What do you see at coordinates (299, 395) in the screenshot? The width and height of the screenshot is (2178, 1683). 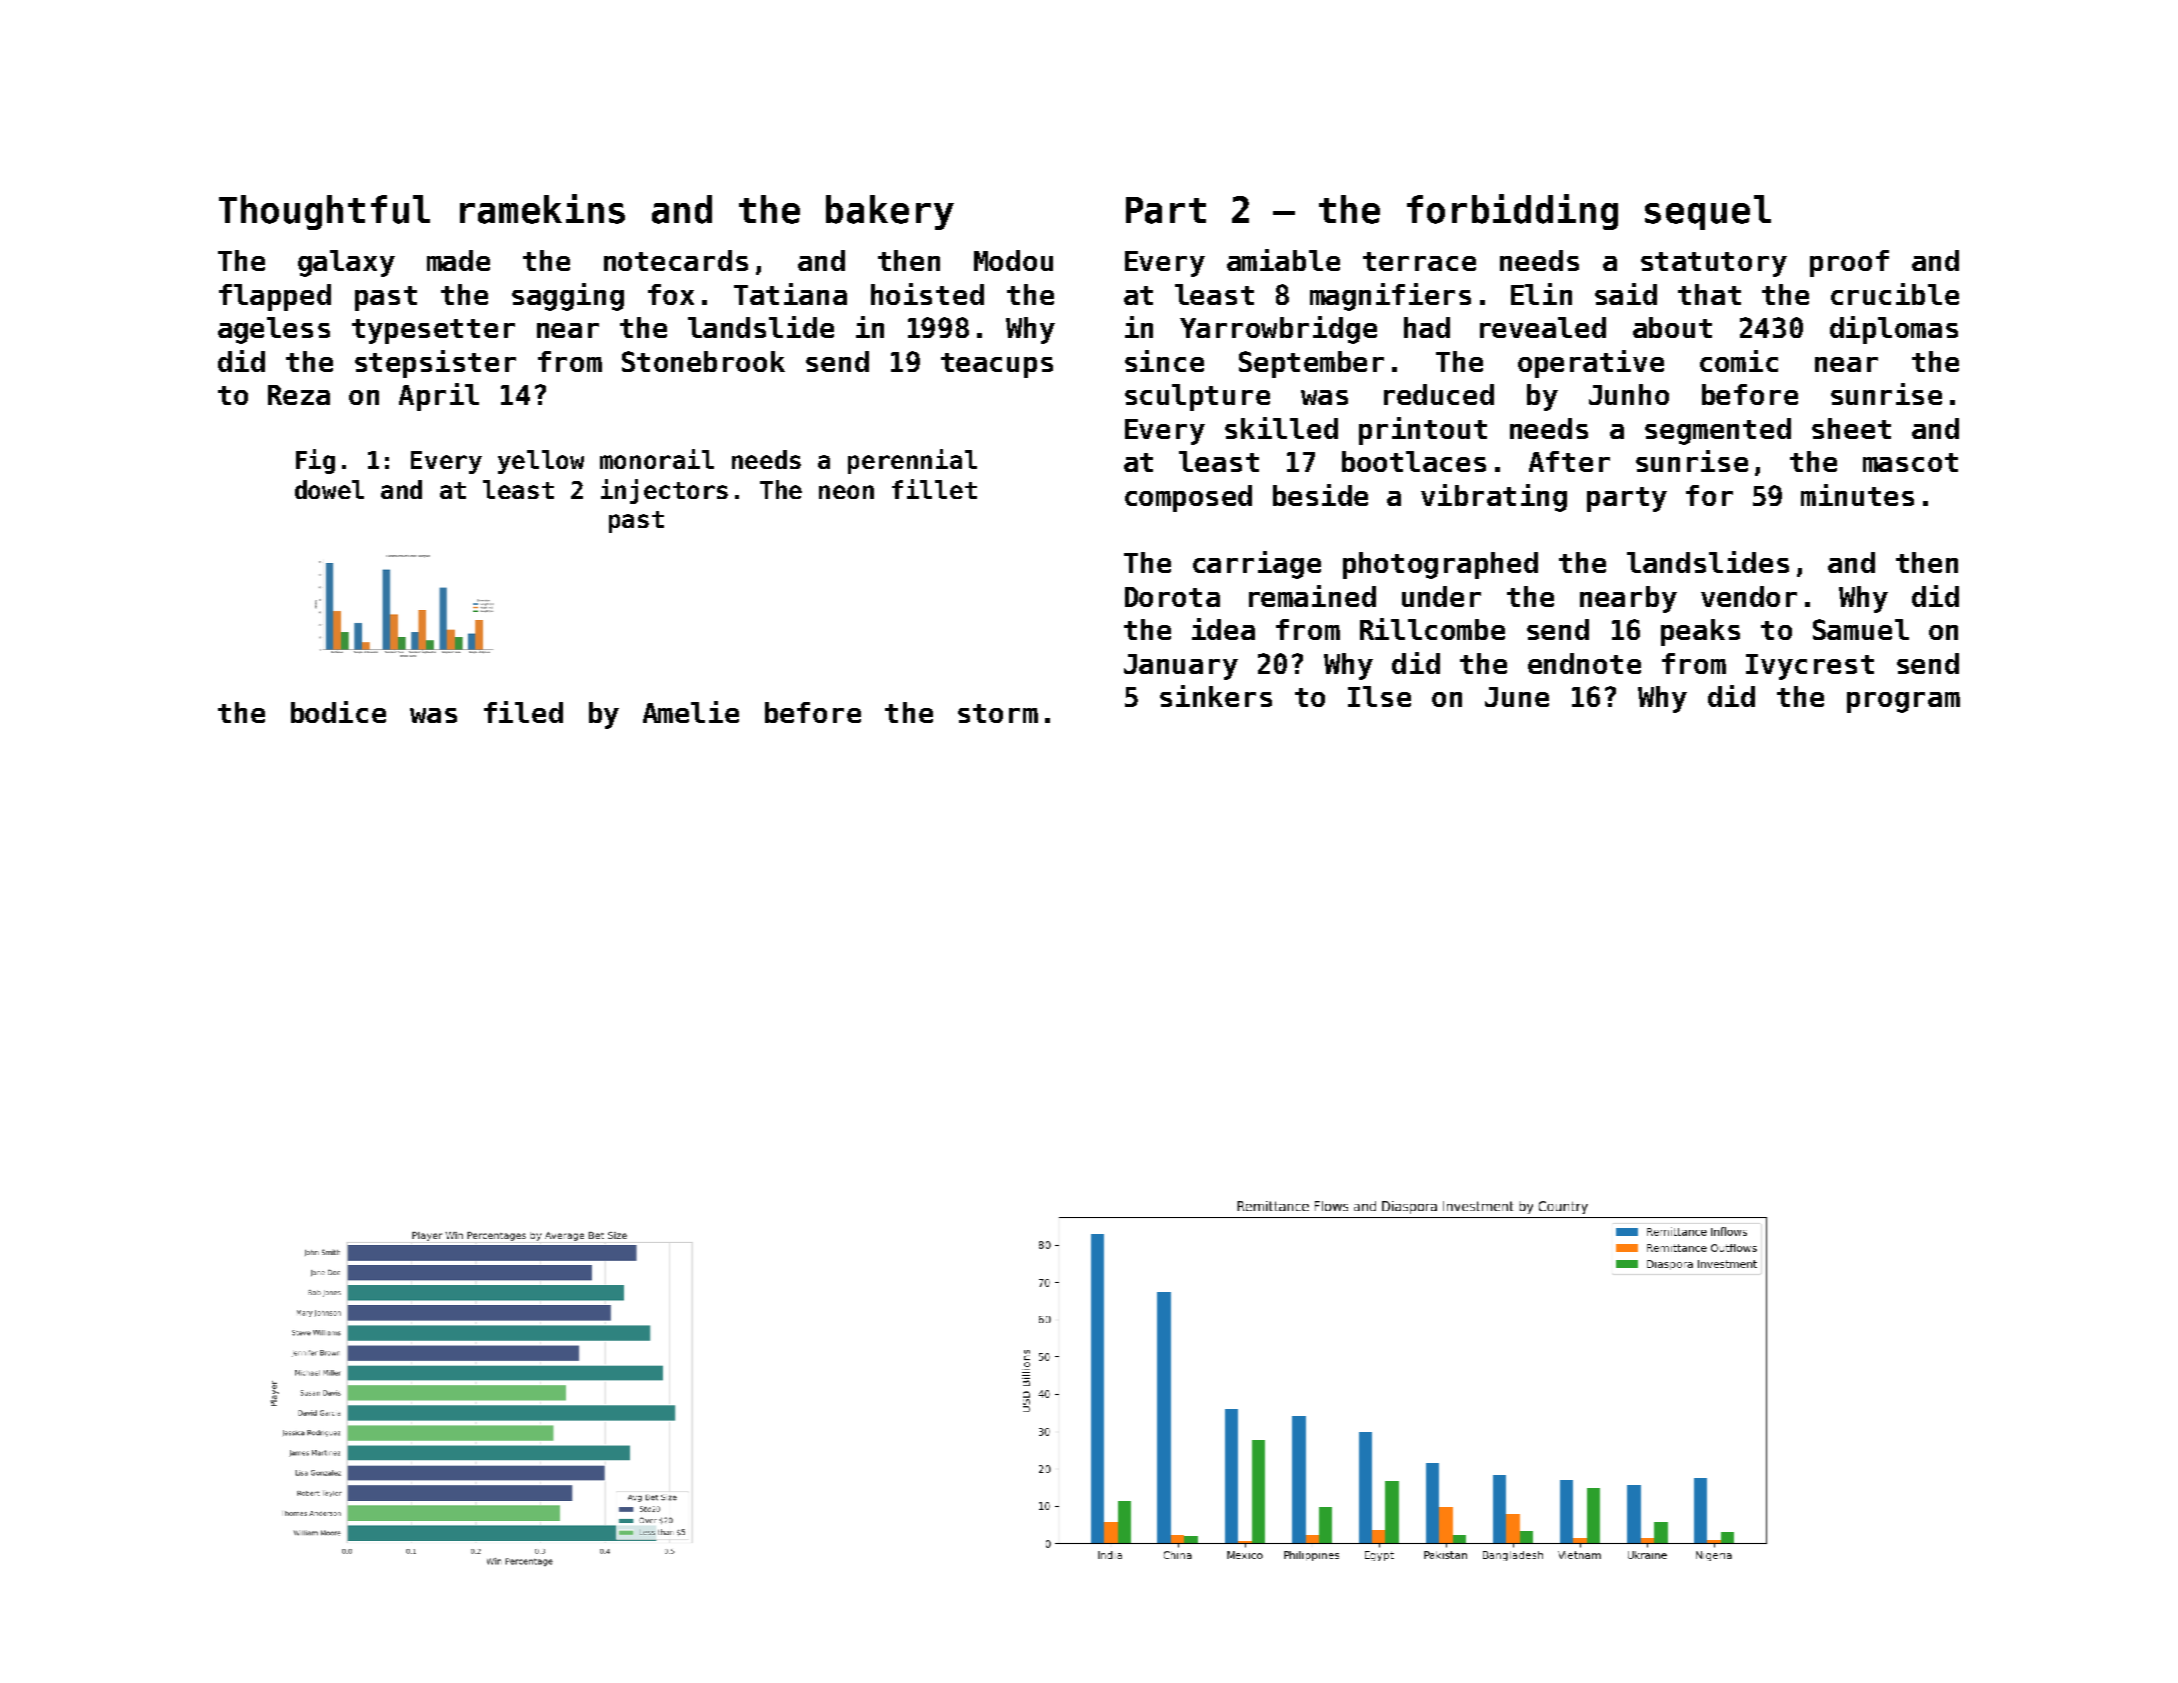 I see `Reza` at bounding box center [299, 395].
